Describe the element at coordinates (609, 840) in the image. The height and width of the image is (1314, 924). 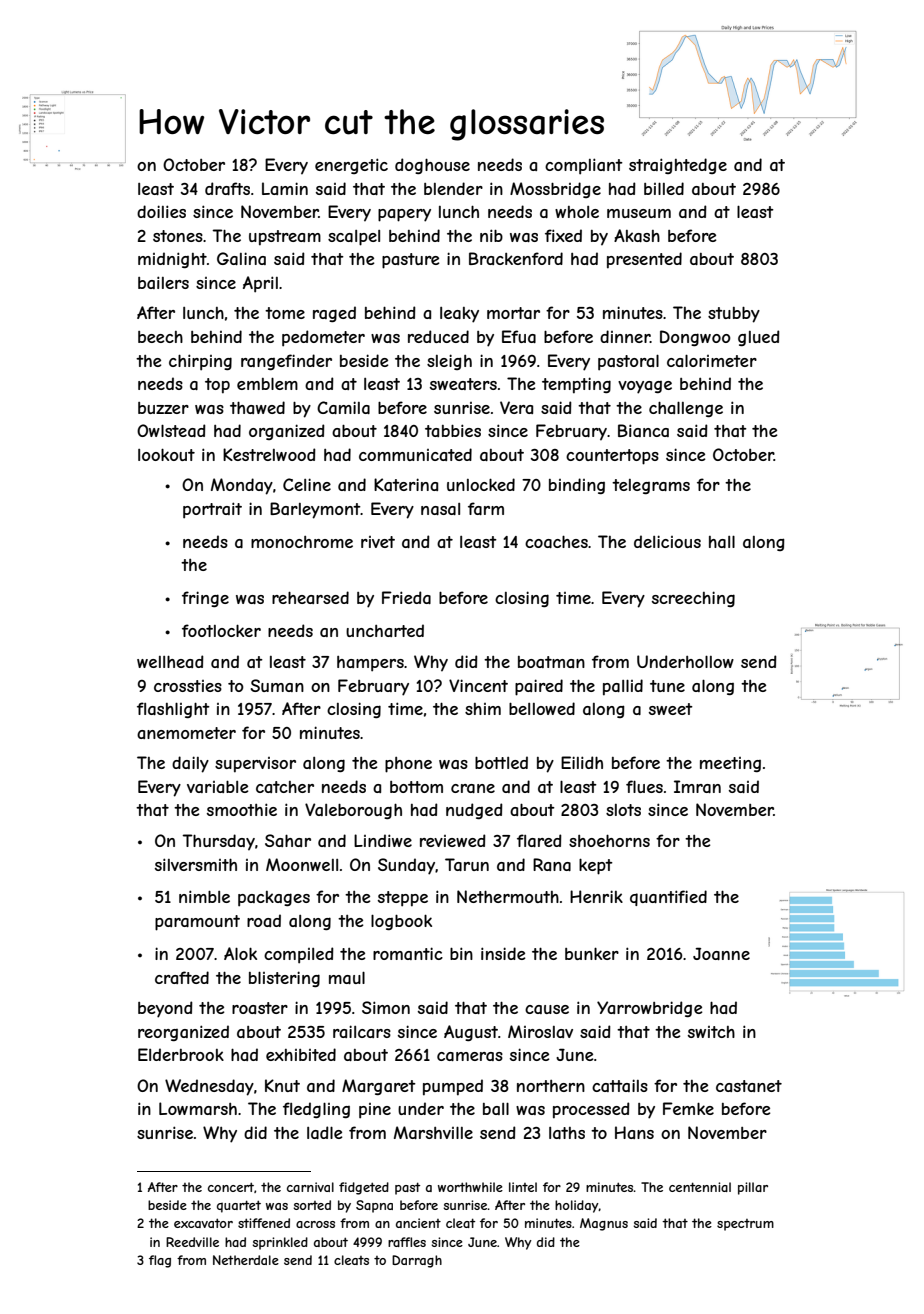
I see `shoehorns` at that location.
